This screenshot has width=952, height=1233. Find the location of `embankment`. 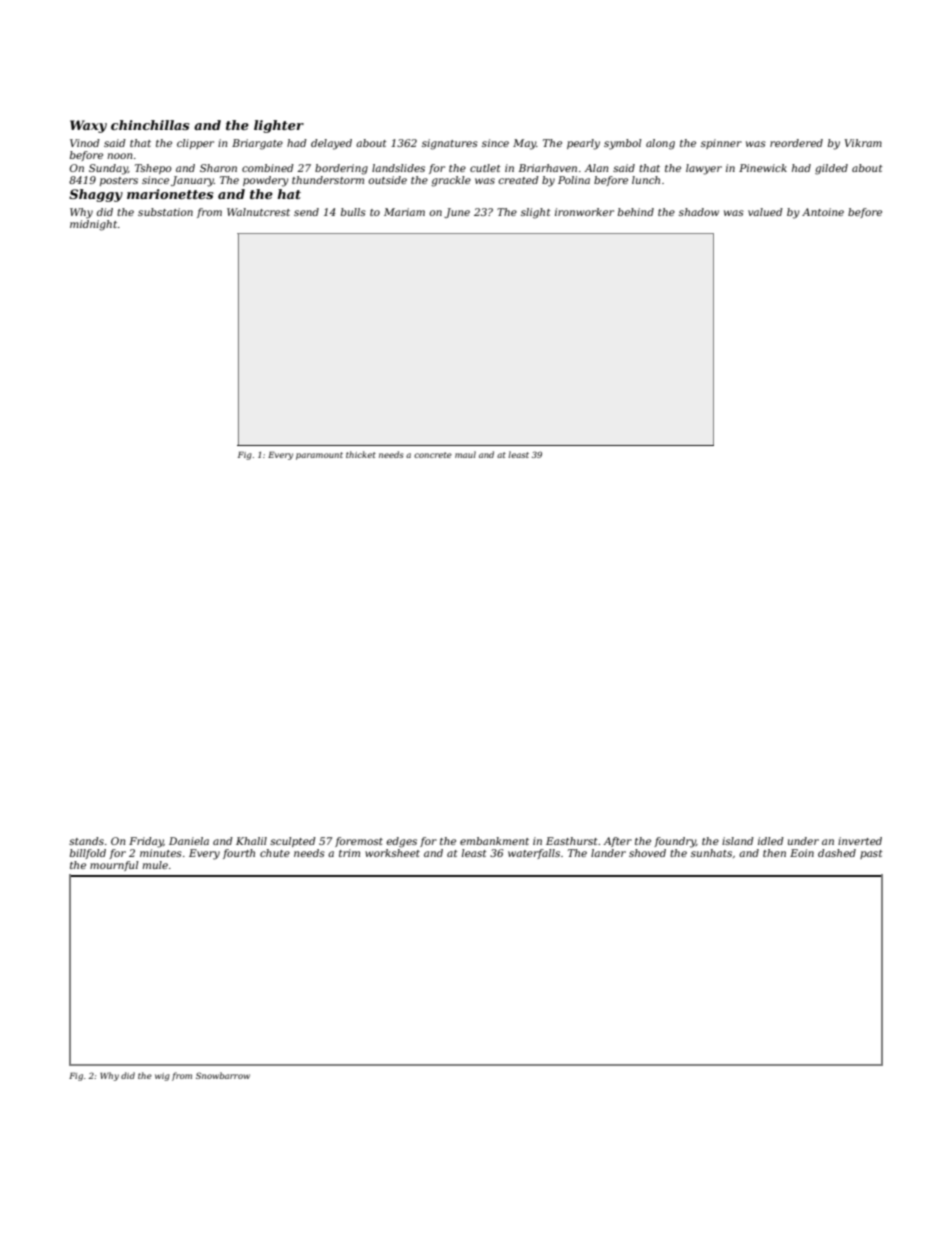

embankment is located at coordinates (494, 841).
